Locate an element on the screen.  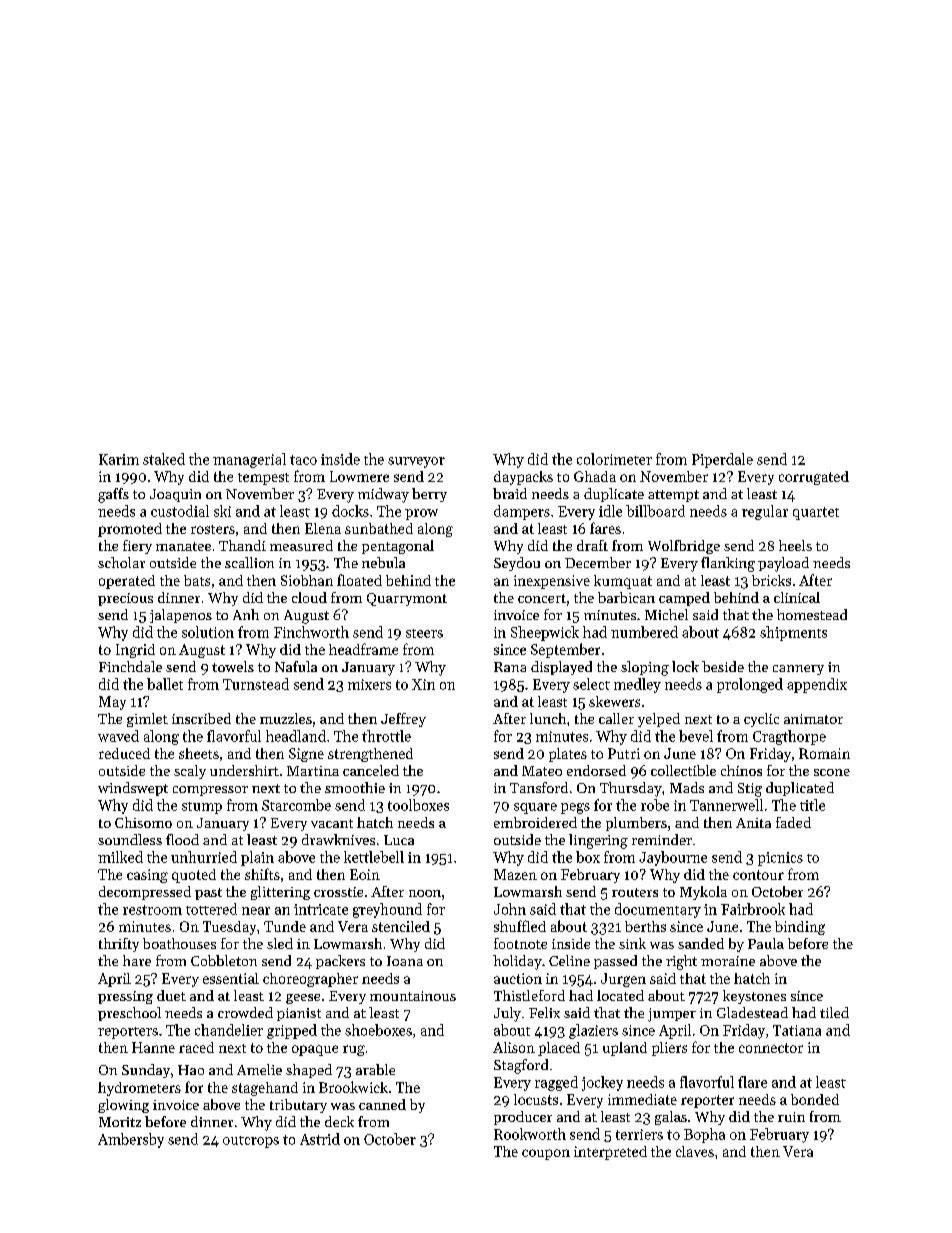
solution is located at coordinates (208, 632).
